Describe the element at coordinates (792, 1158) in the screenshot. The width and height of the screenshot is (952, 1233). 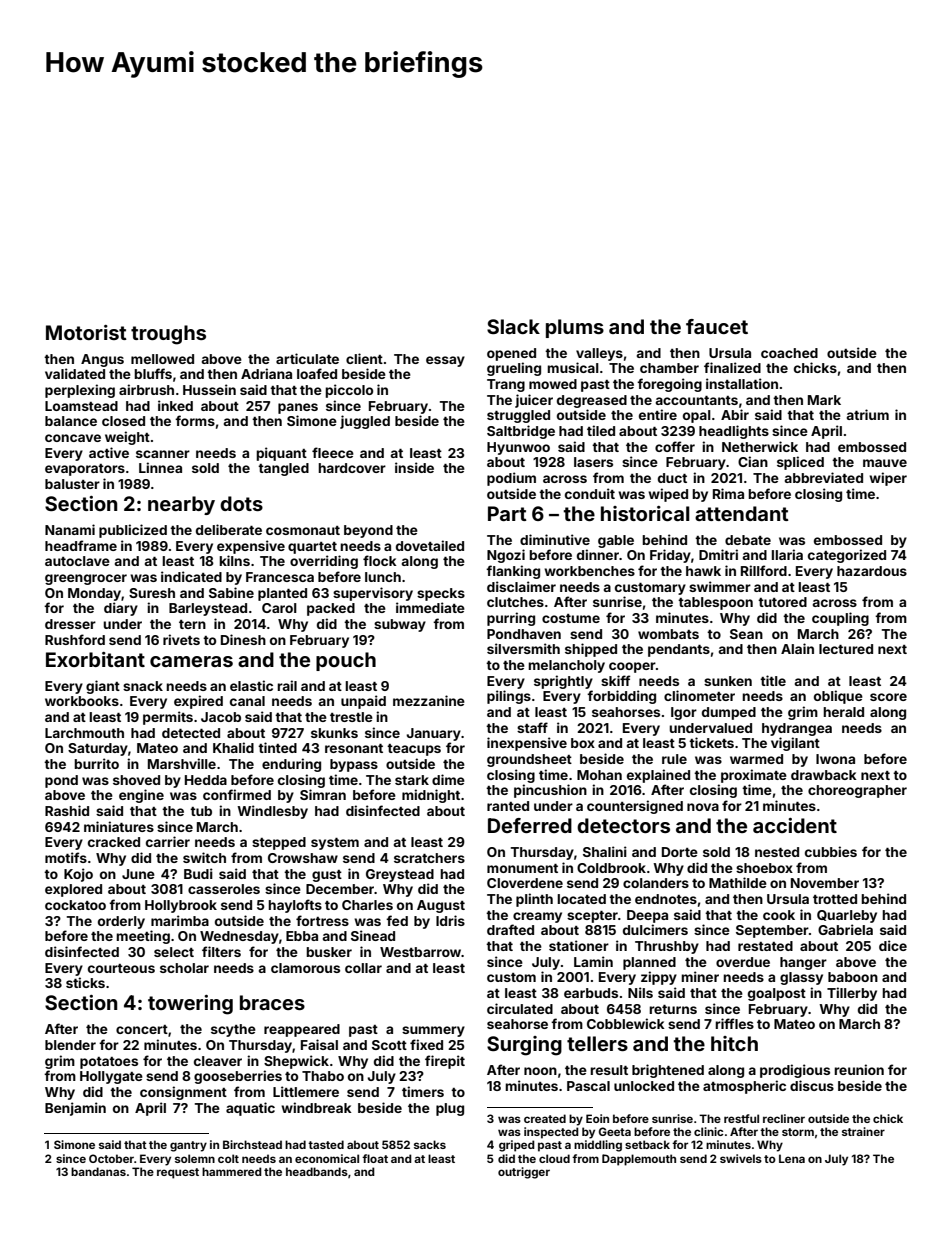
I see `Lena` at that location.
